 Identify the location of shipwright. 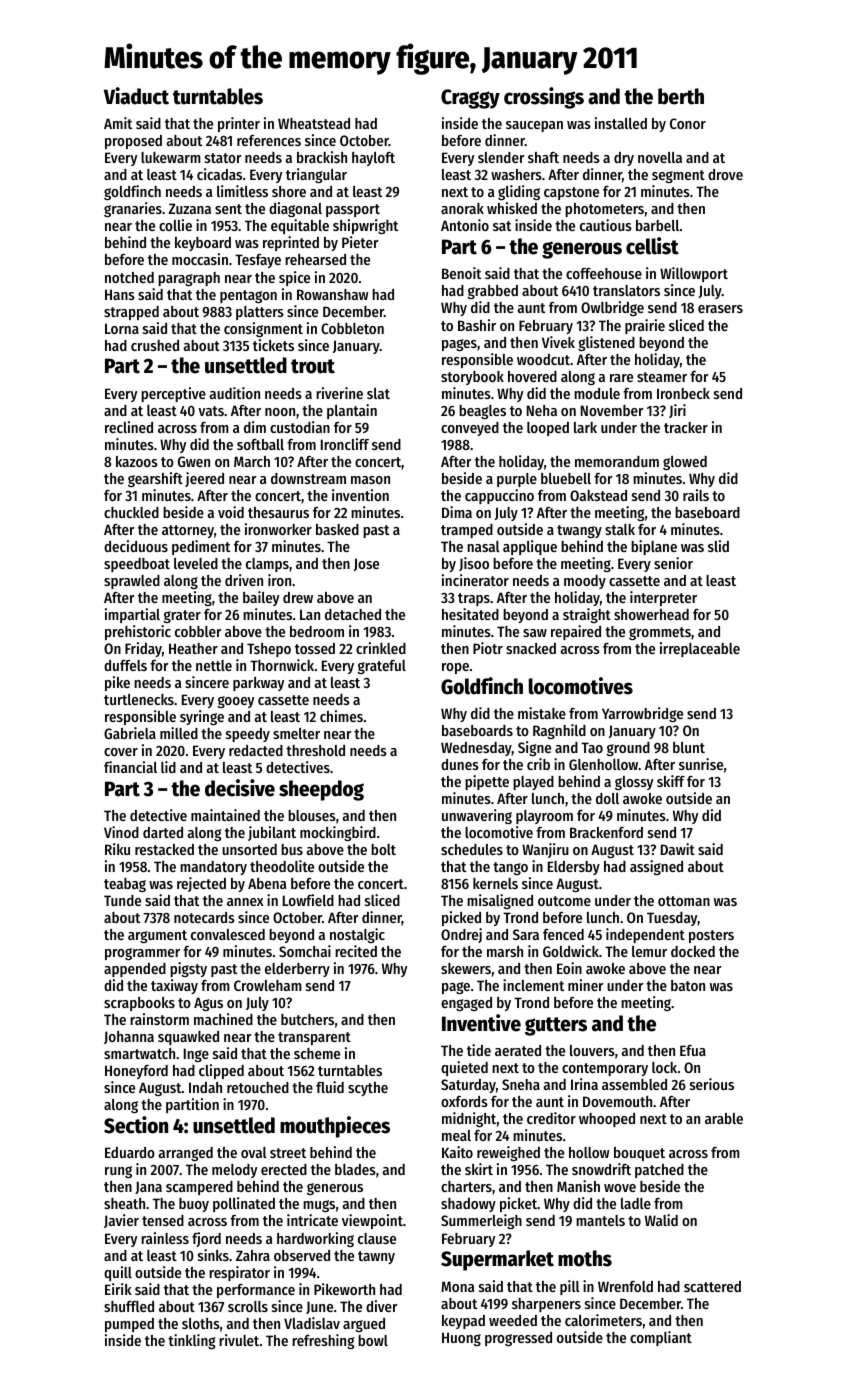
(365, 226).
